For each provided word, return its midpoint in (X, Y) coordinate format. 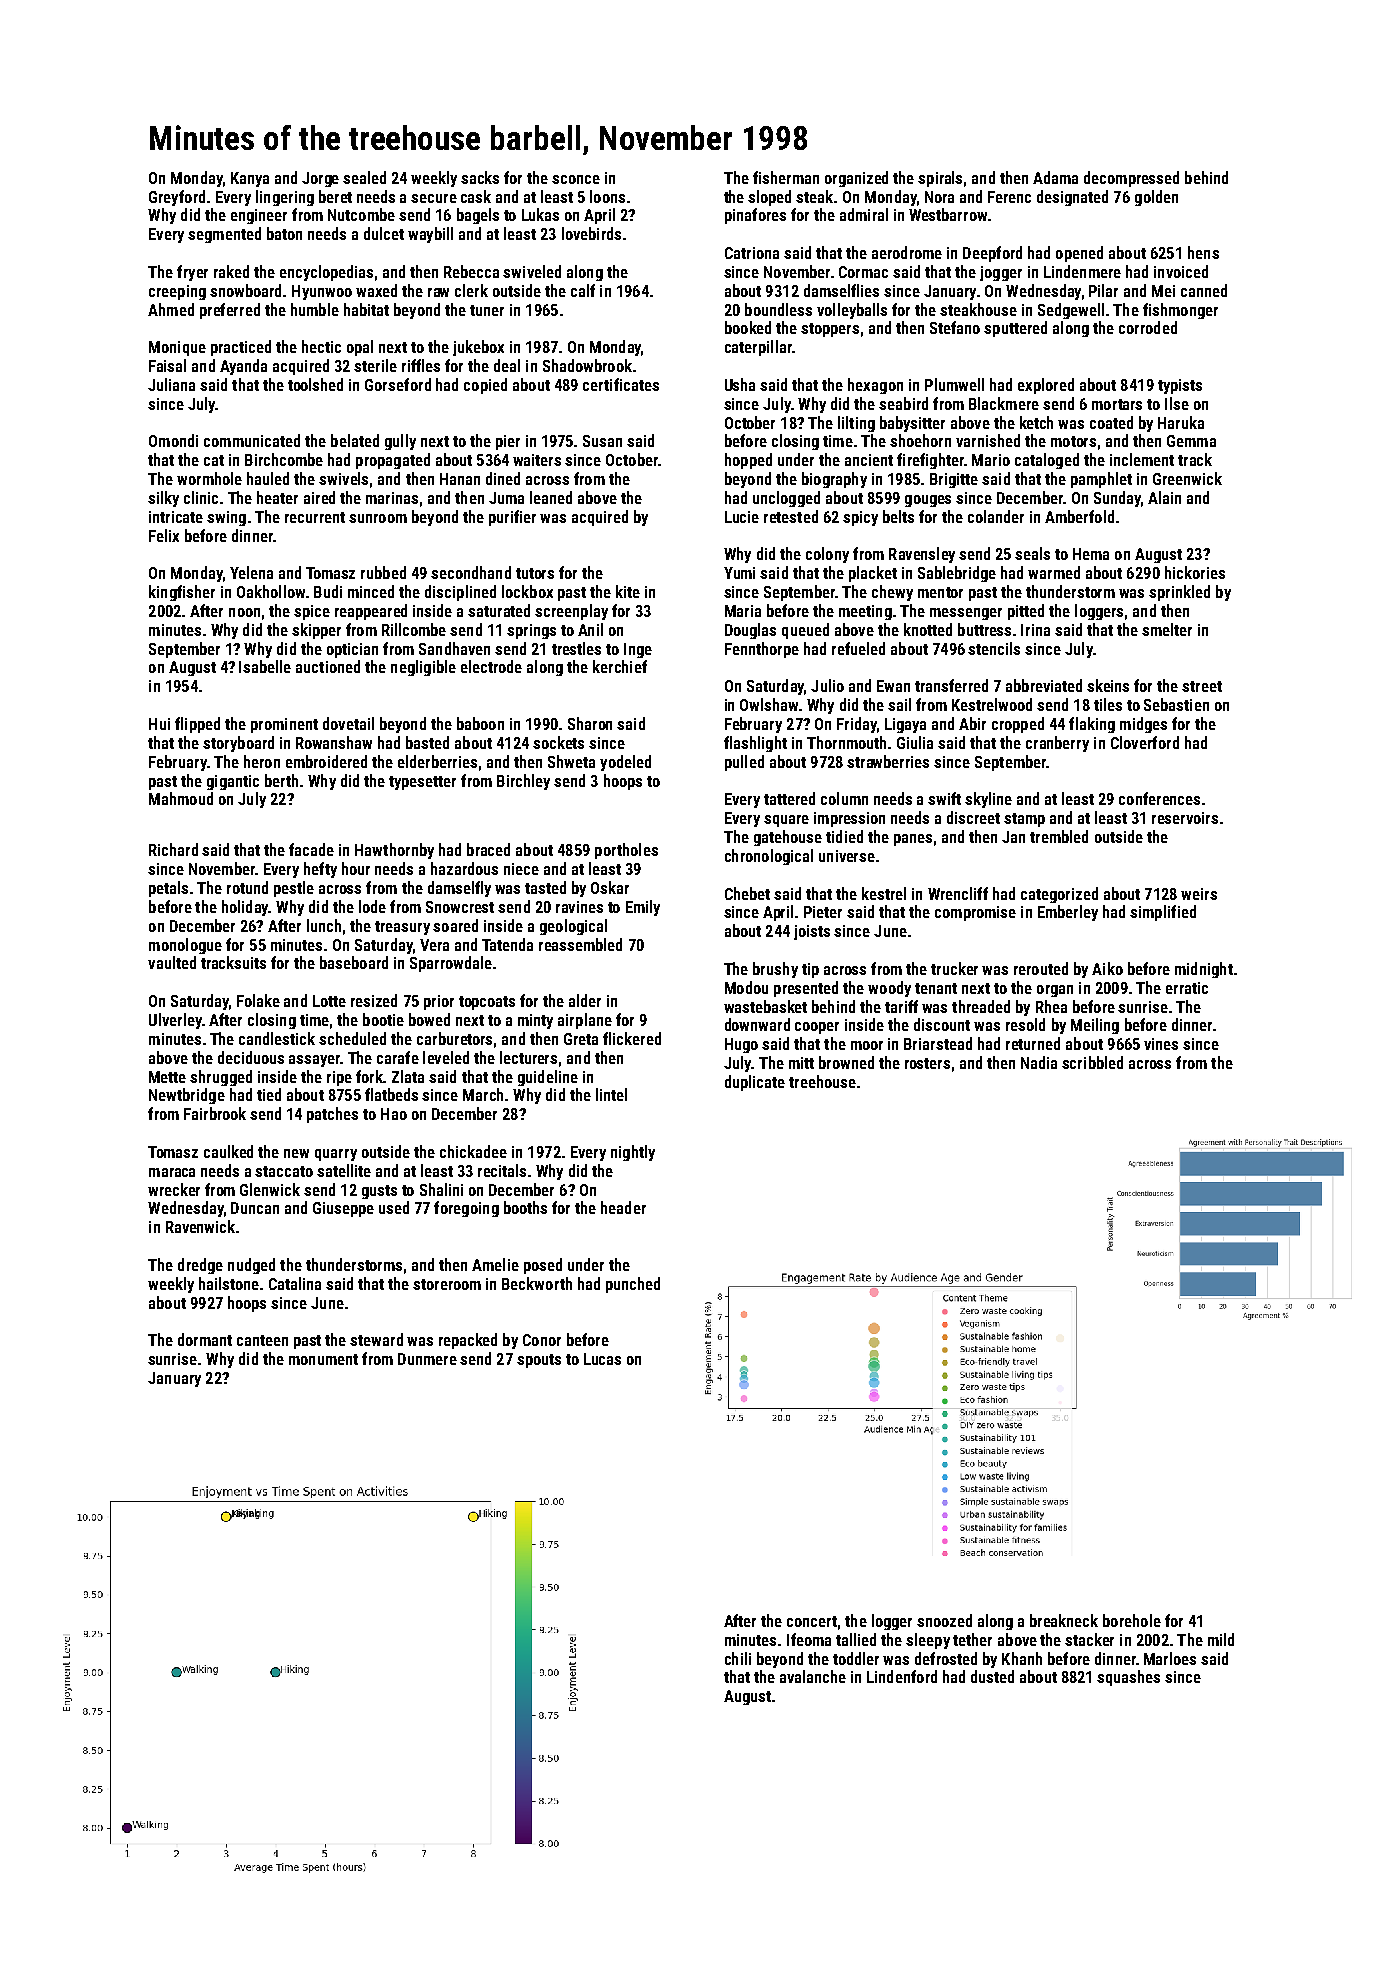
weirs (1199, 894)
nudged (251, 1266)
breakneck (1064, 1620)
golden (1156, 198)
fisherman (786, 177)
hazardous (464, 868)
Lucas (602, 1359)
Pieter (823, 912)
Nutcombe (361, 214)
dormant (205, 1339)
